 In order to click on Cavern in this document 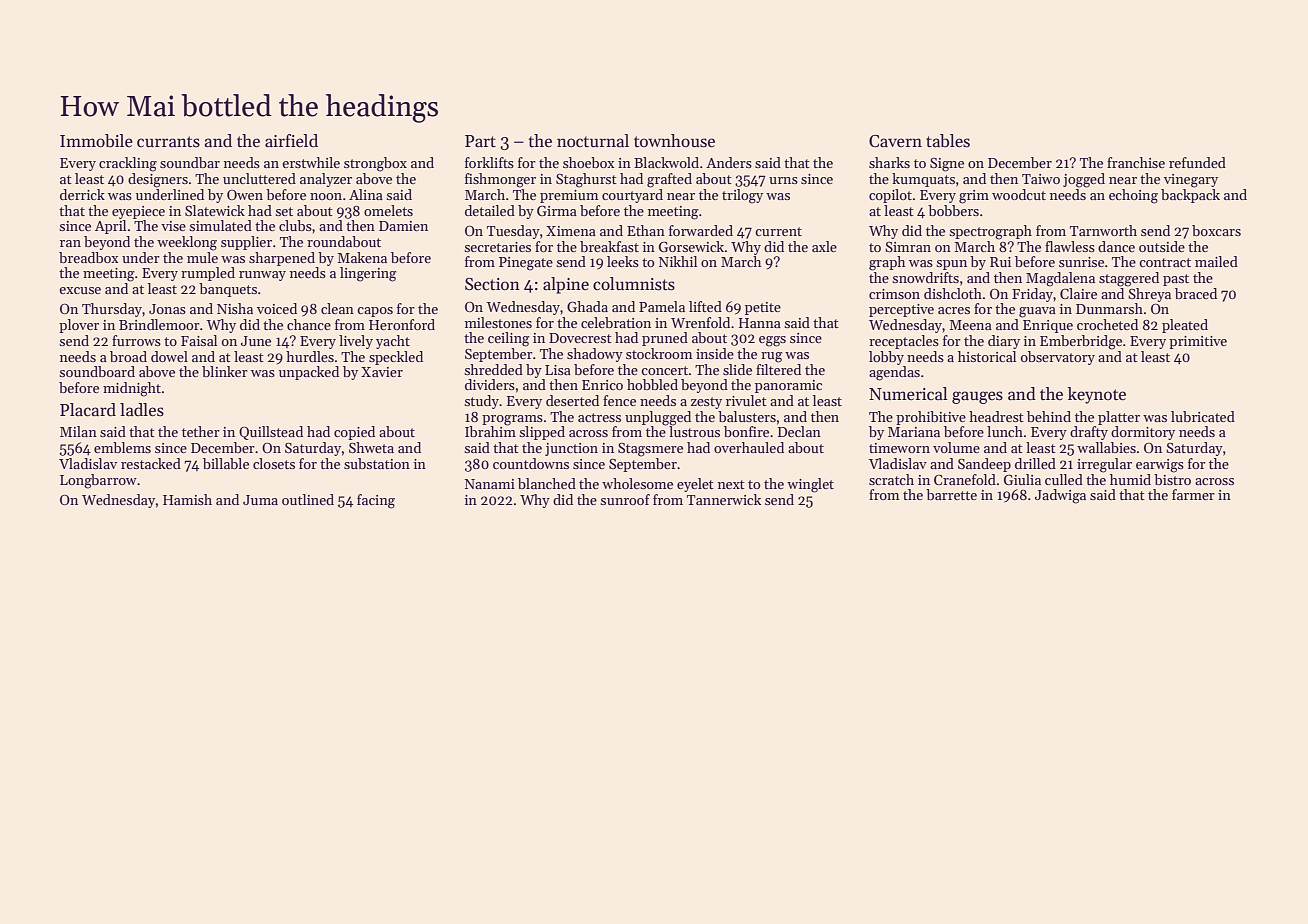, I will do `click(895, 141)`.
